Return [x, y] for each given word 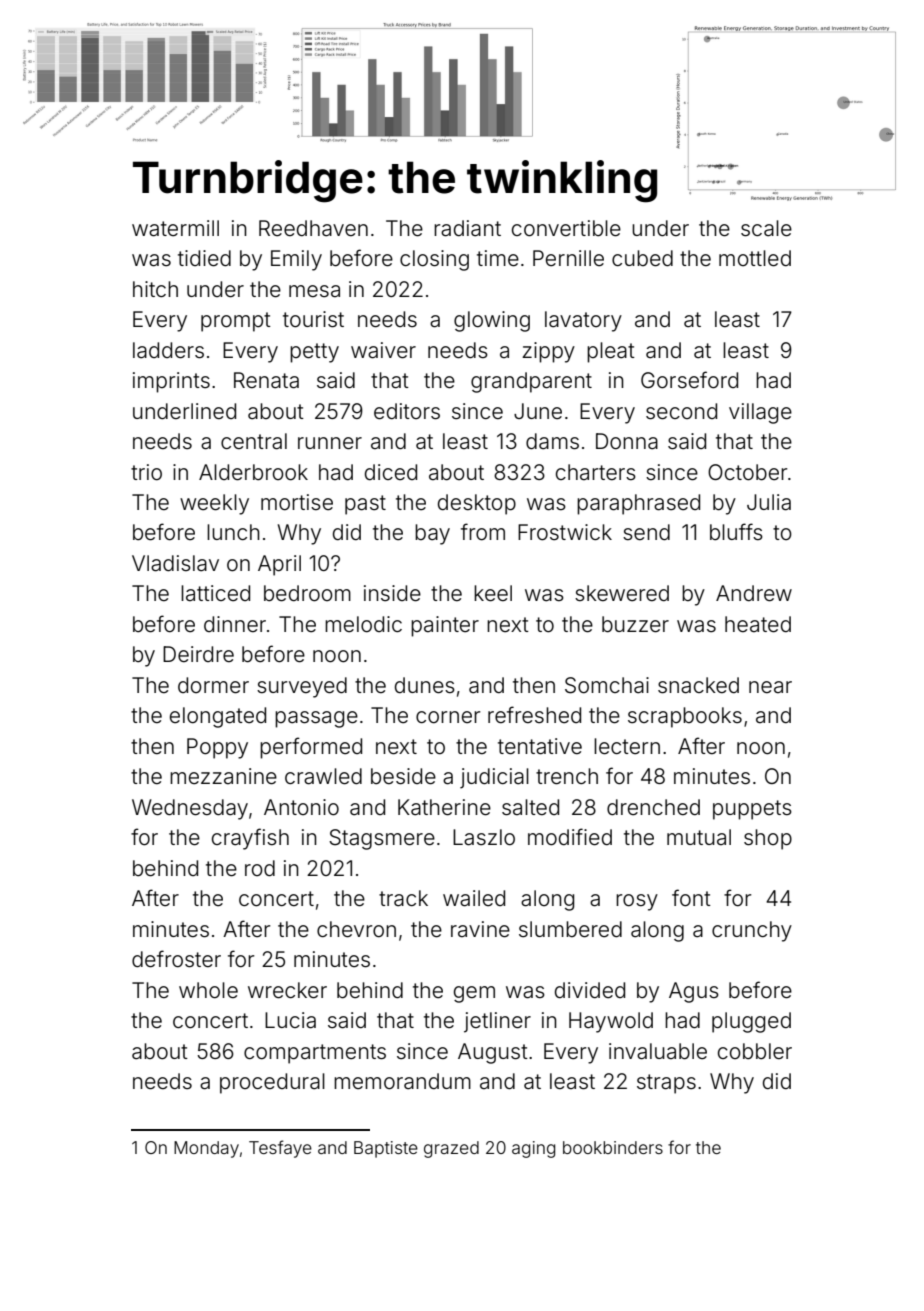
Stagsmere [382, 839]
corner [448, 717]
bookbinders [613, 1147]
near [770, 687]
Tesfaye [280, 1149]
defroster [176, 959]
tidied [204, 258]
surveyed [302, 687]
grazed [451, 1149]
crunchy [752, 931]
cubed [642, 258]
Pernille [568, 258]
